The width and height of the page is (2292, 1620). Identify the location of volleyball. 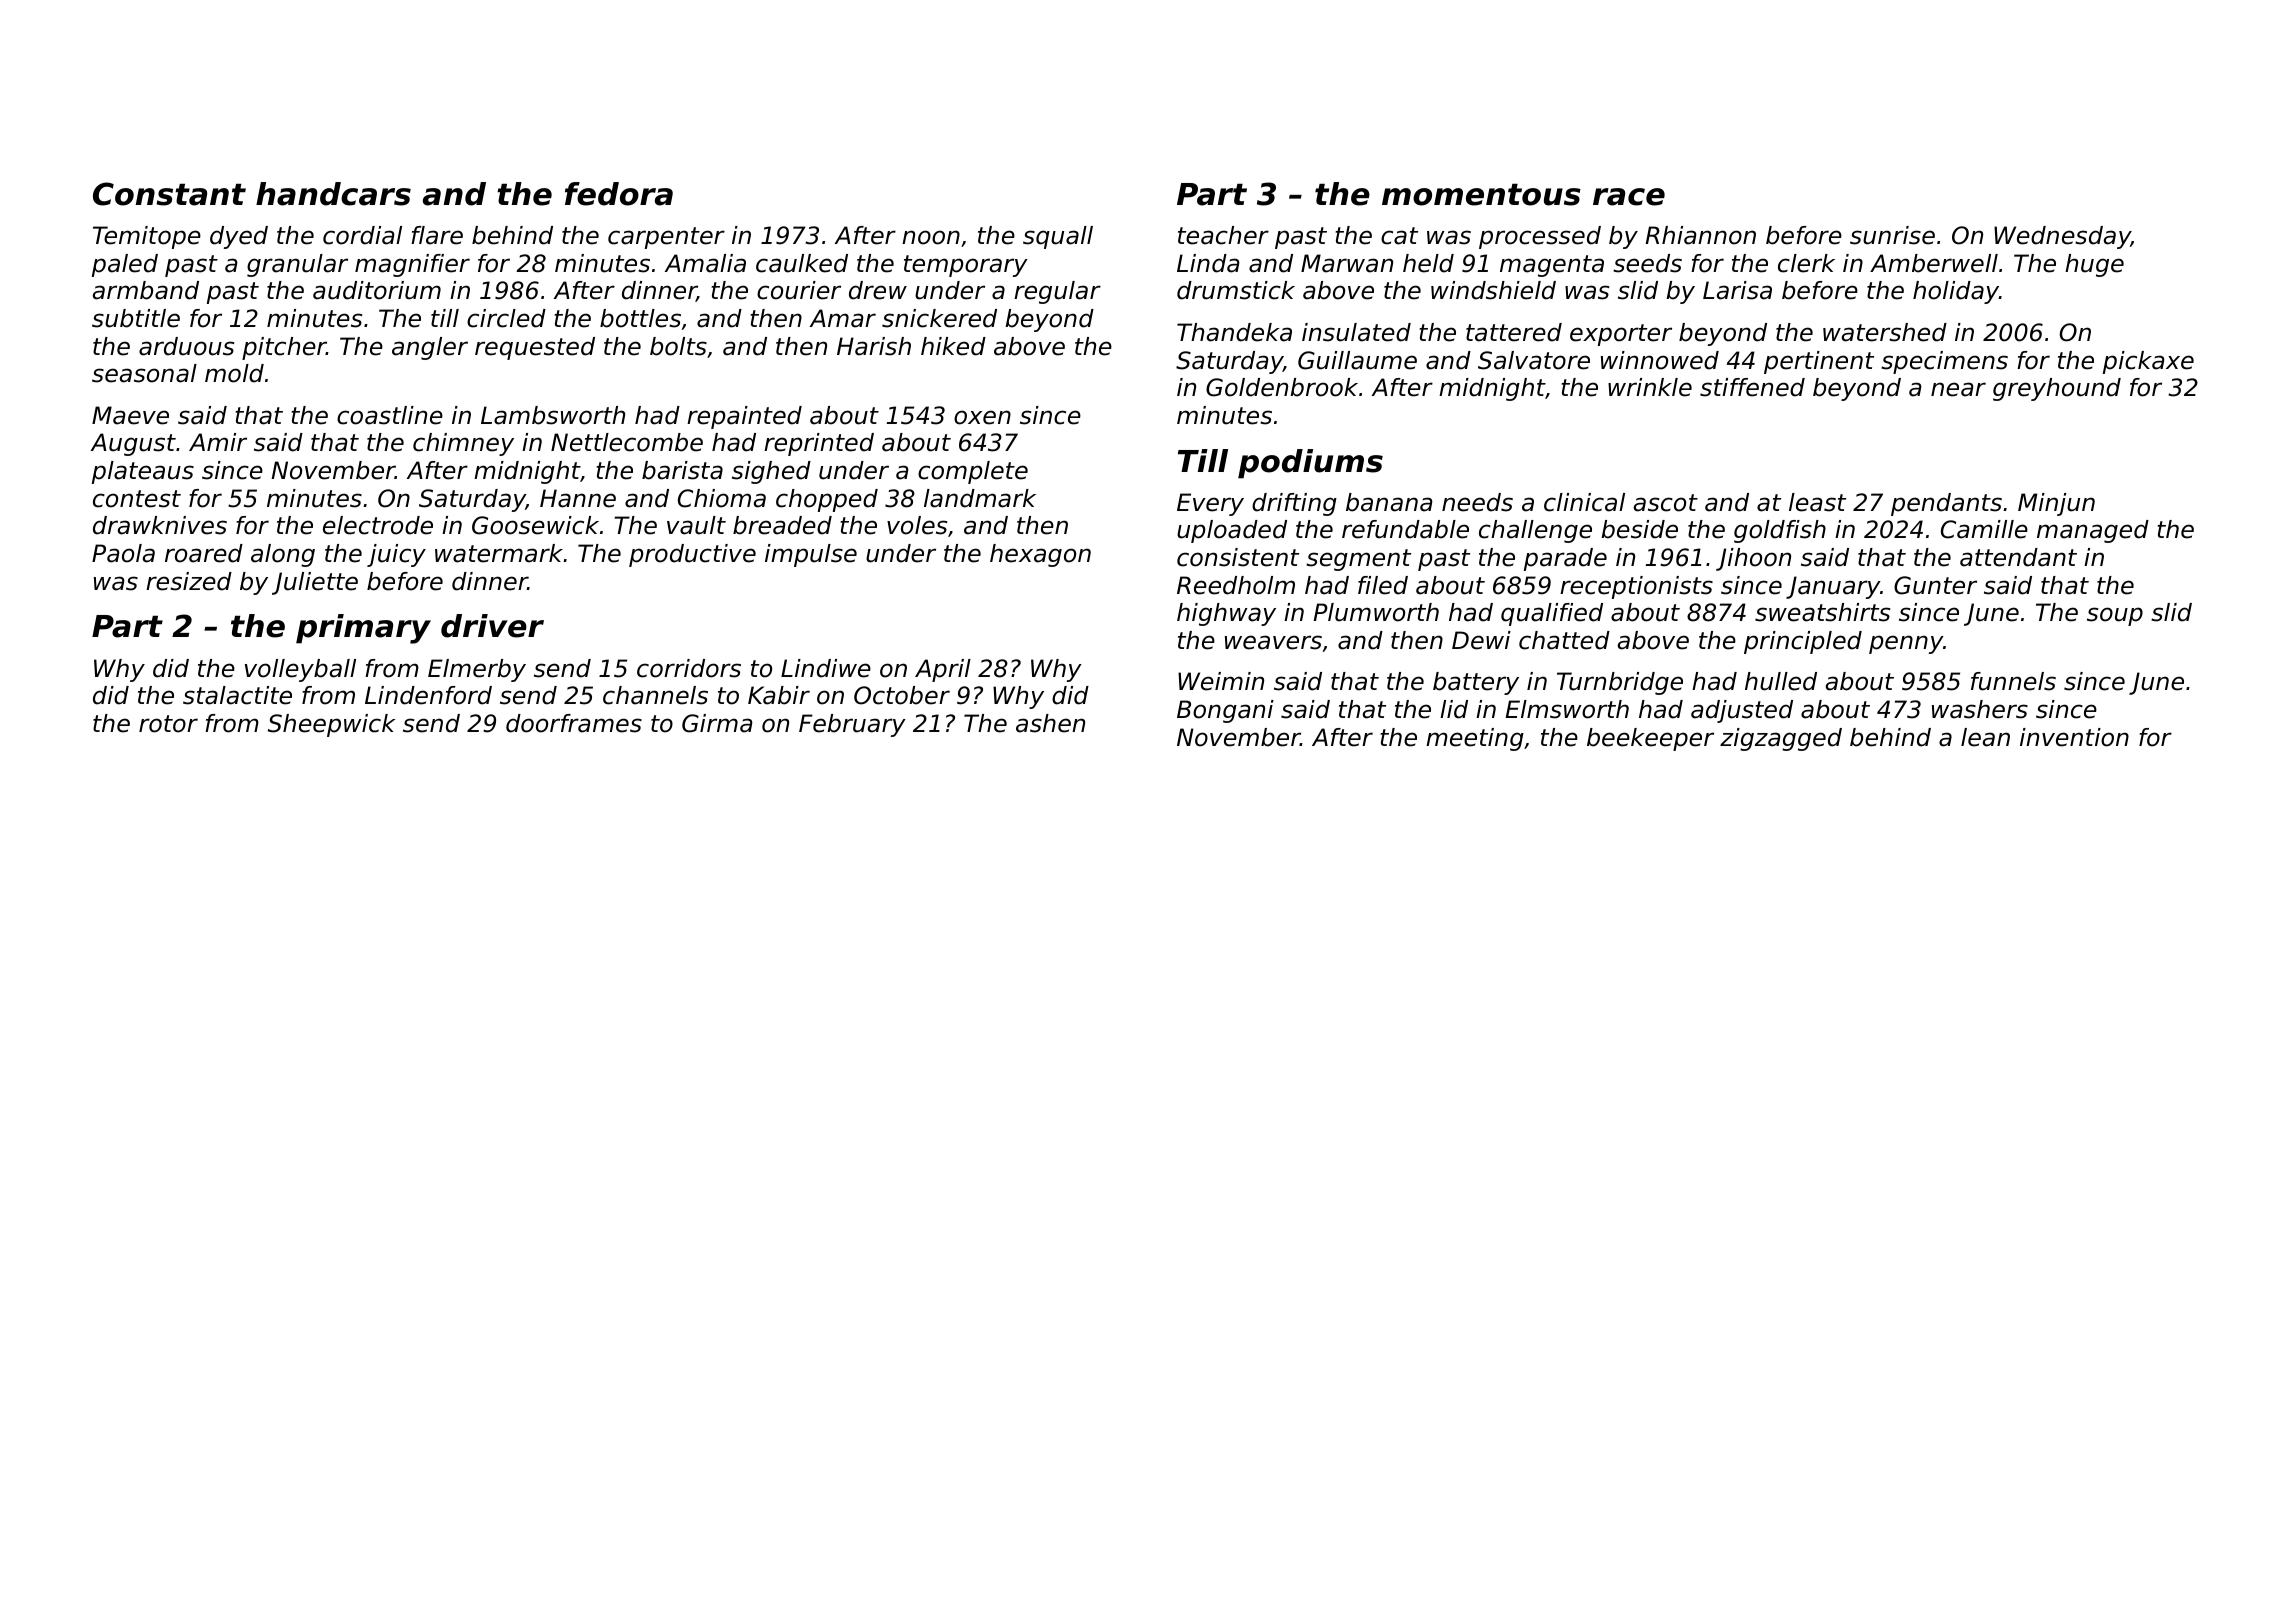
(300, 670).
